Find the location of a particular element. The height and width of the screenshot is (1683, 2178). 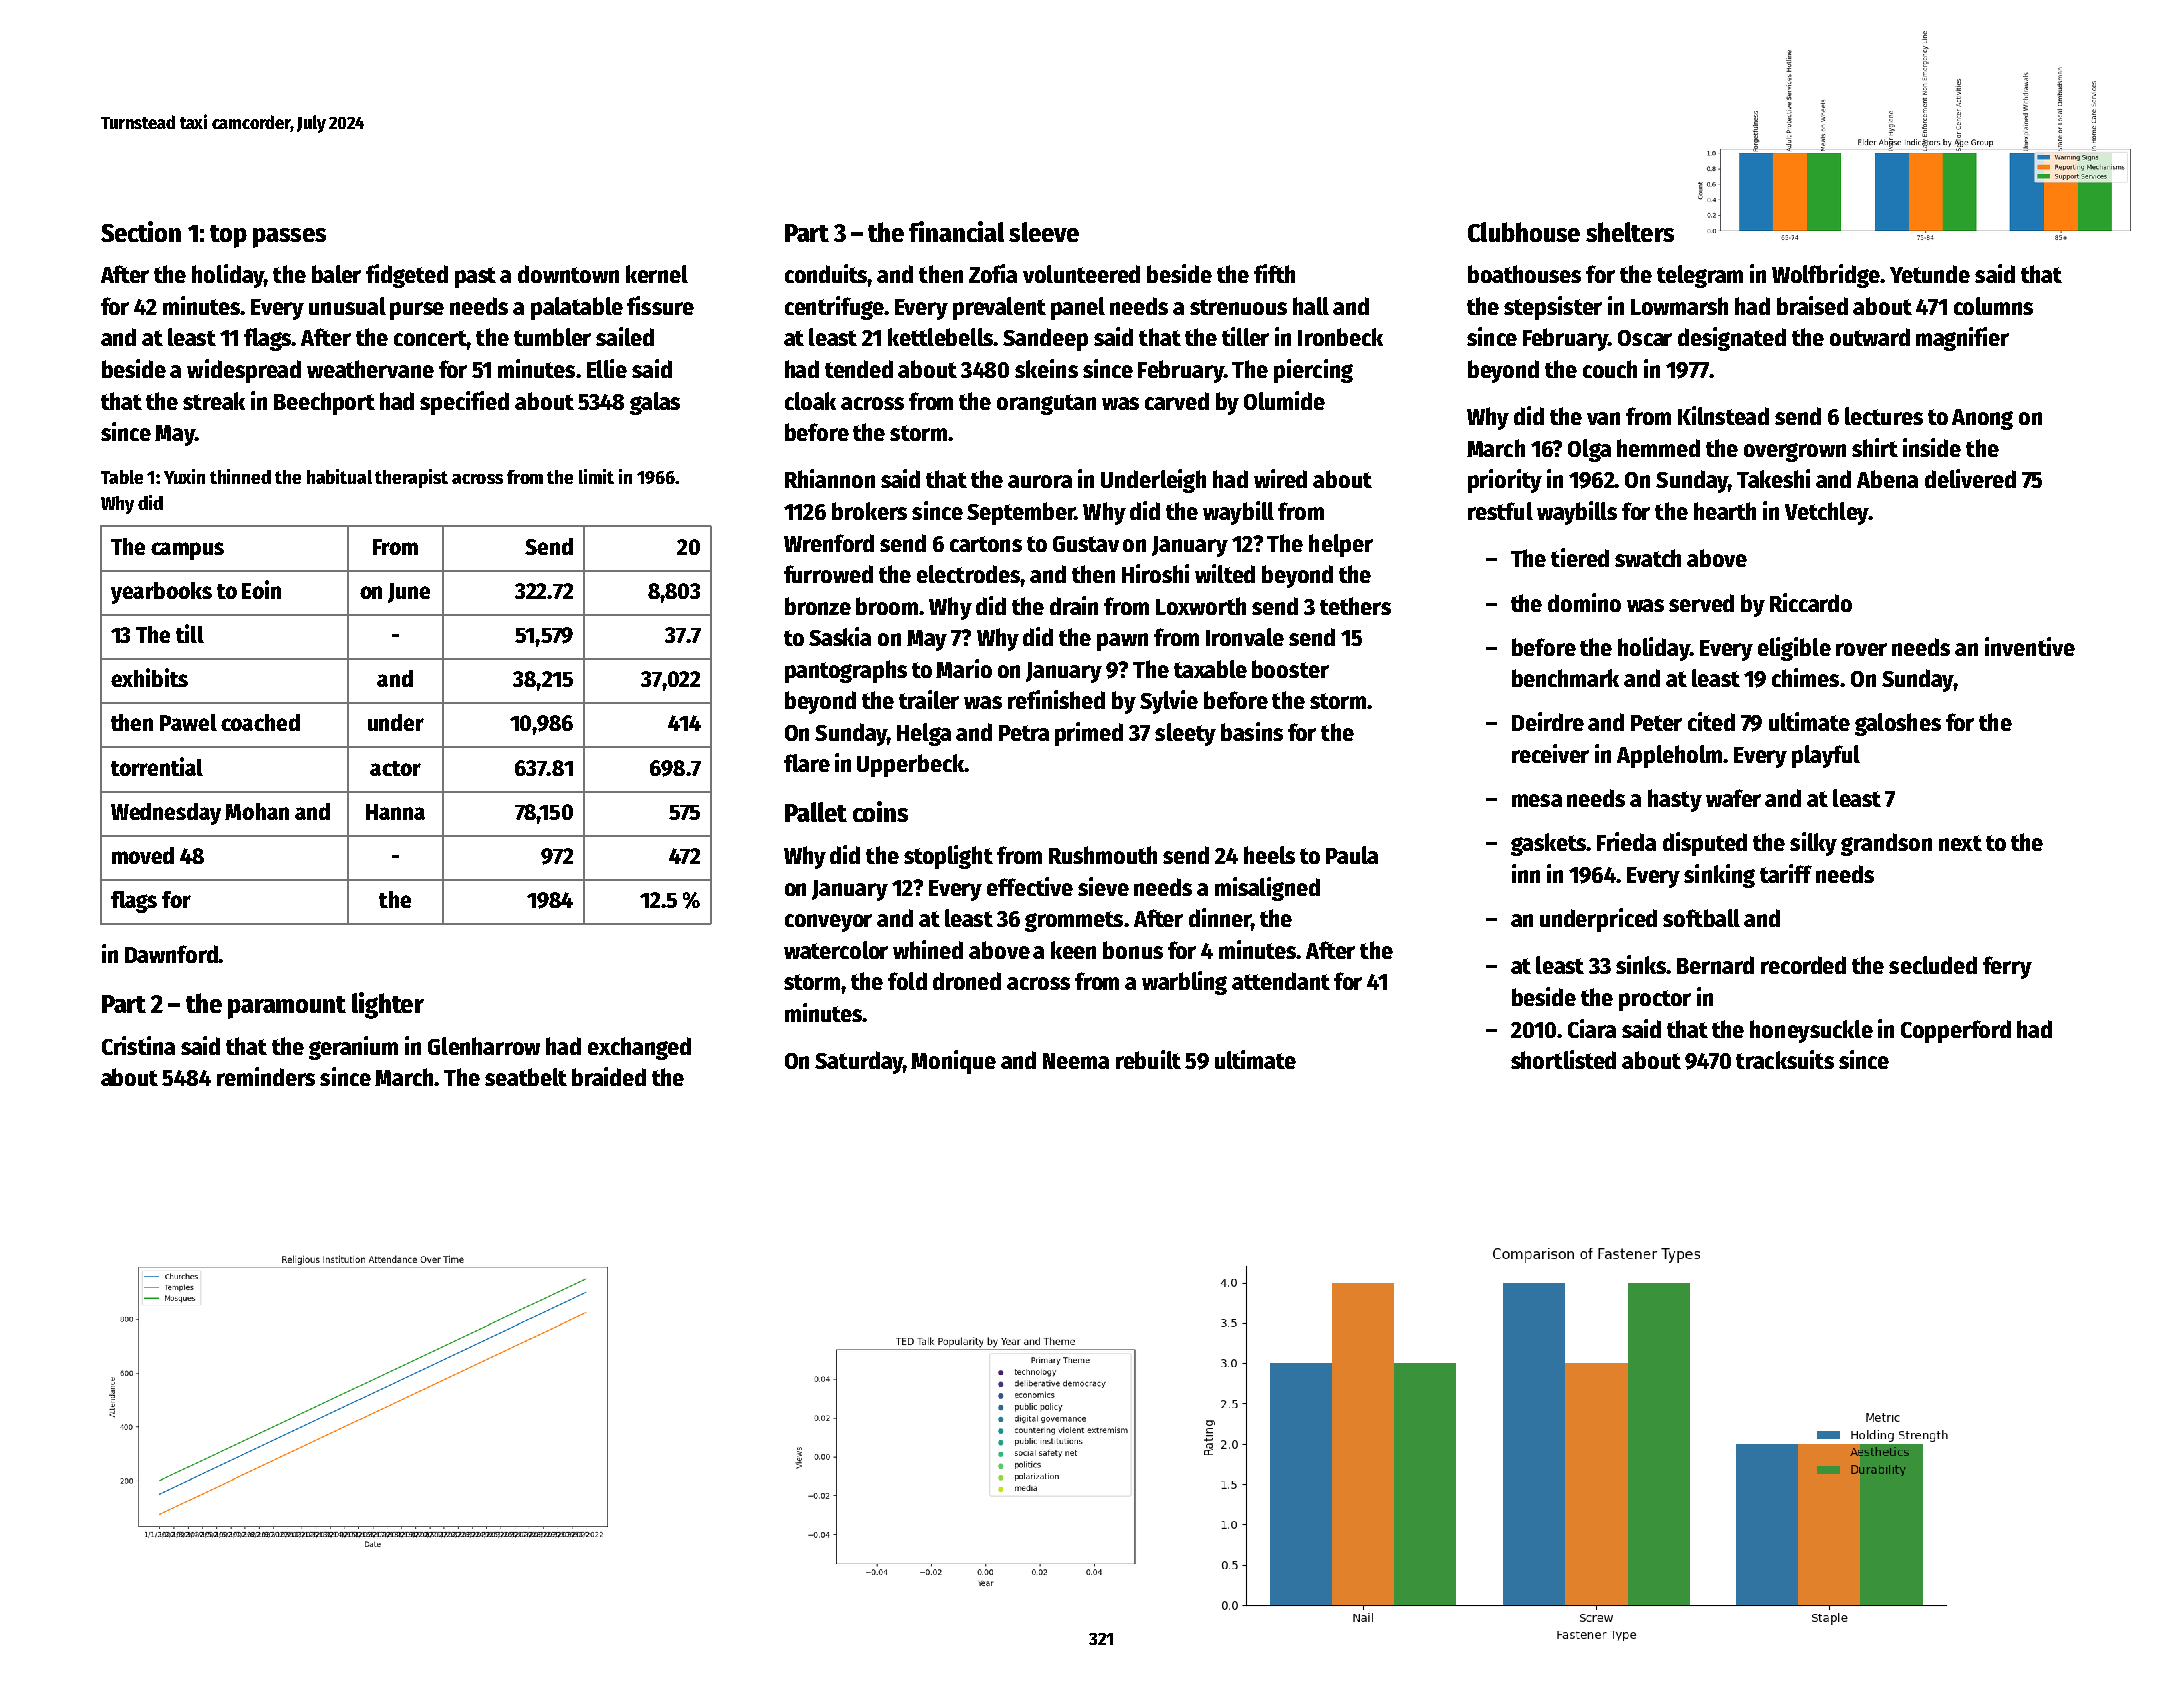

tracksuits is located at coordinates (1785, 1059).
